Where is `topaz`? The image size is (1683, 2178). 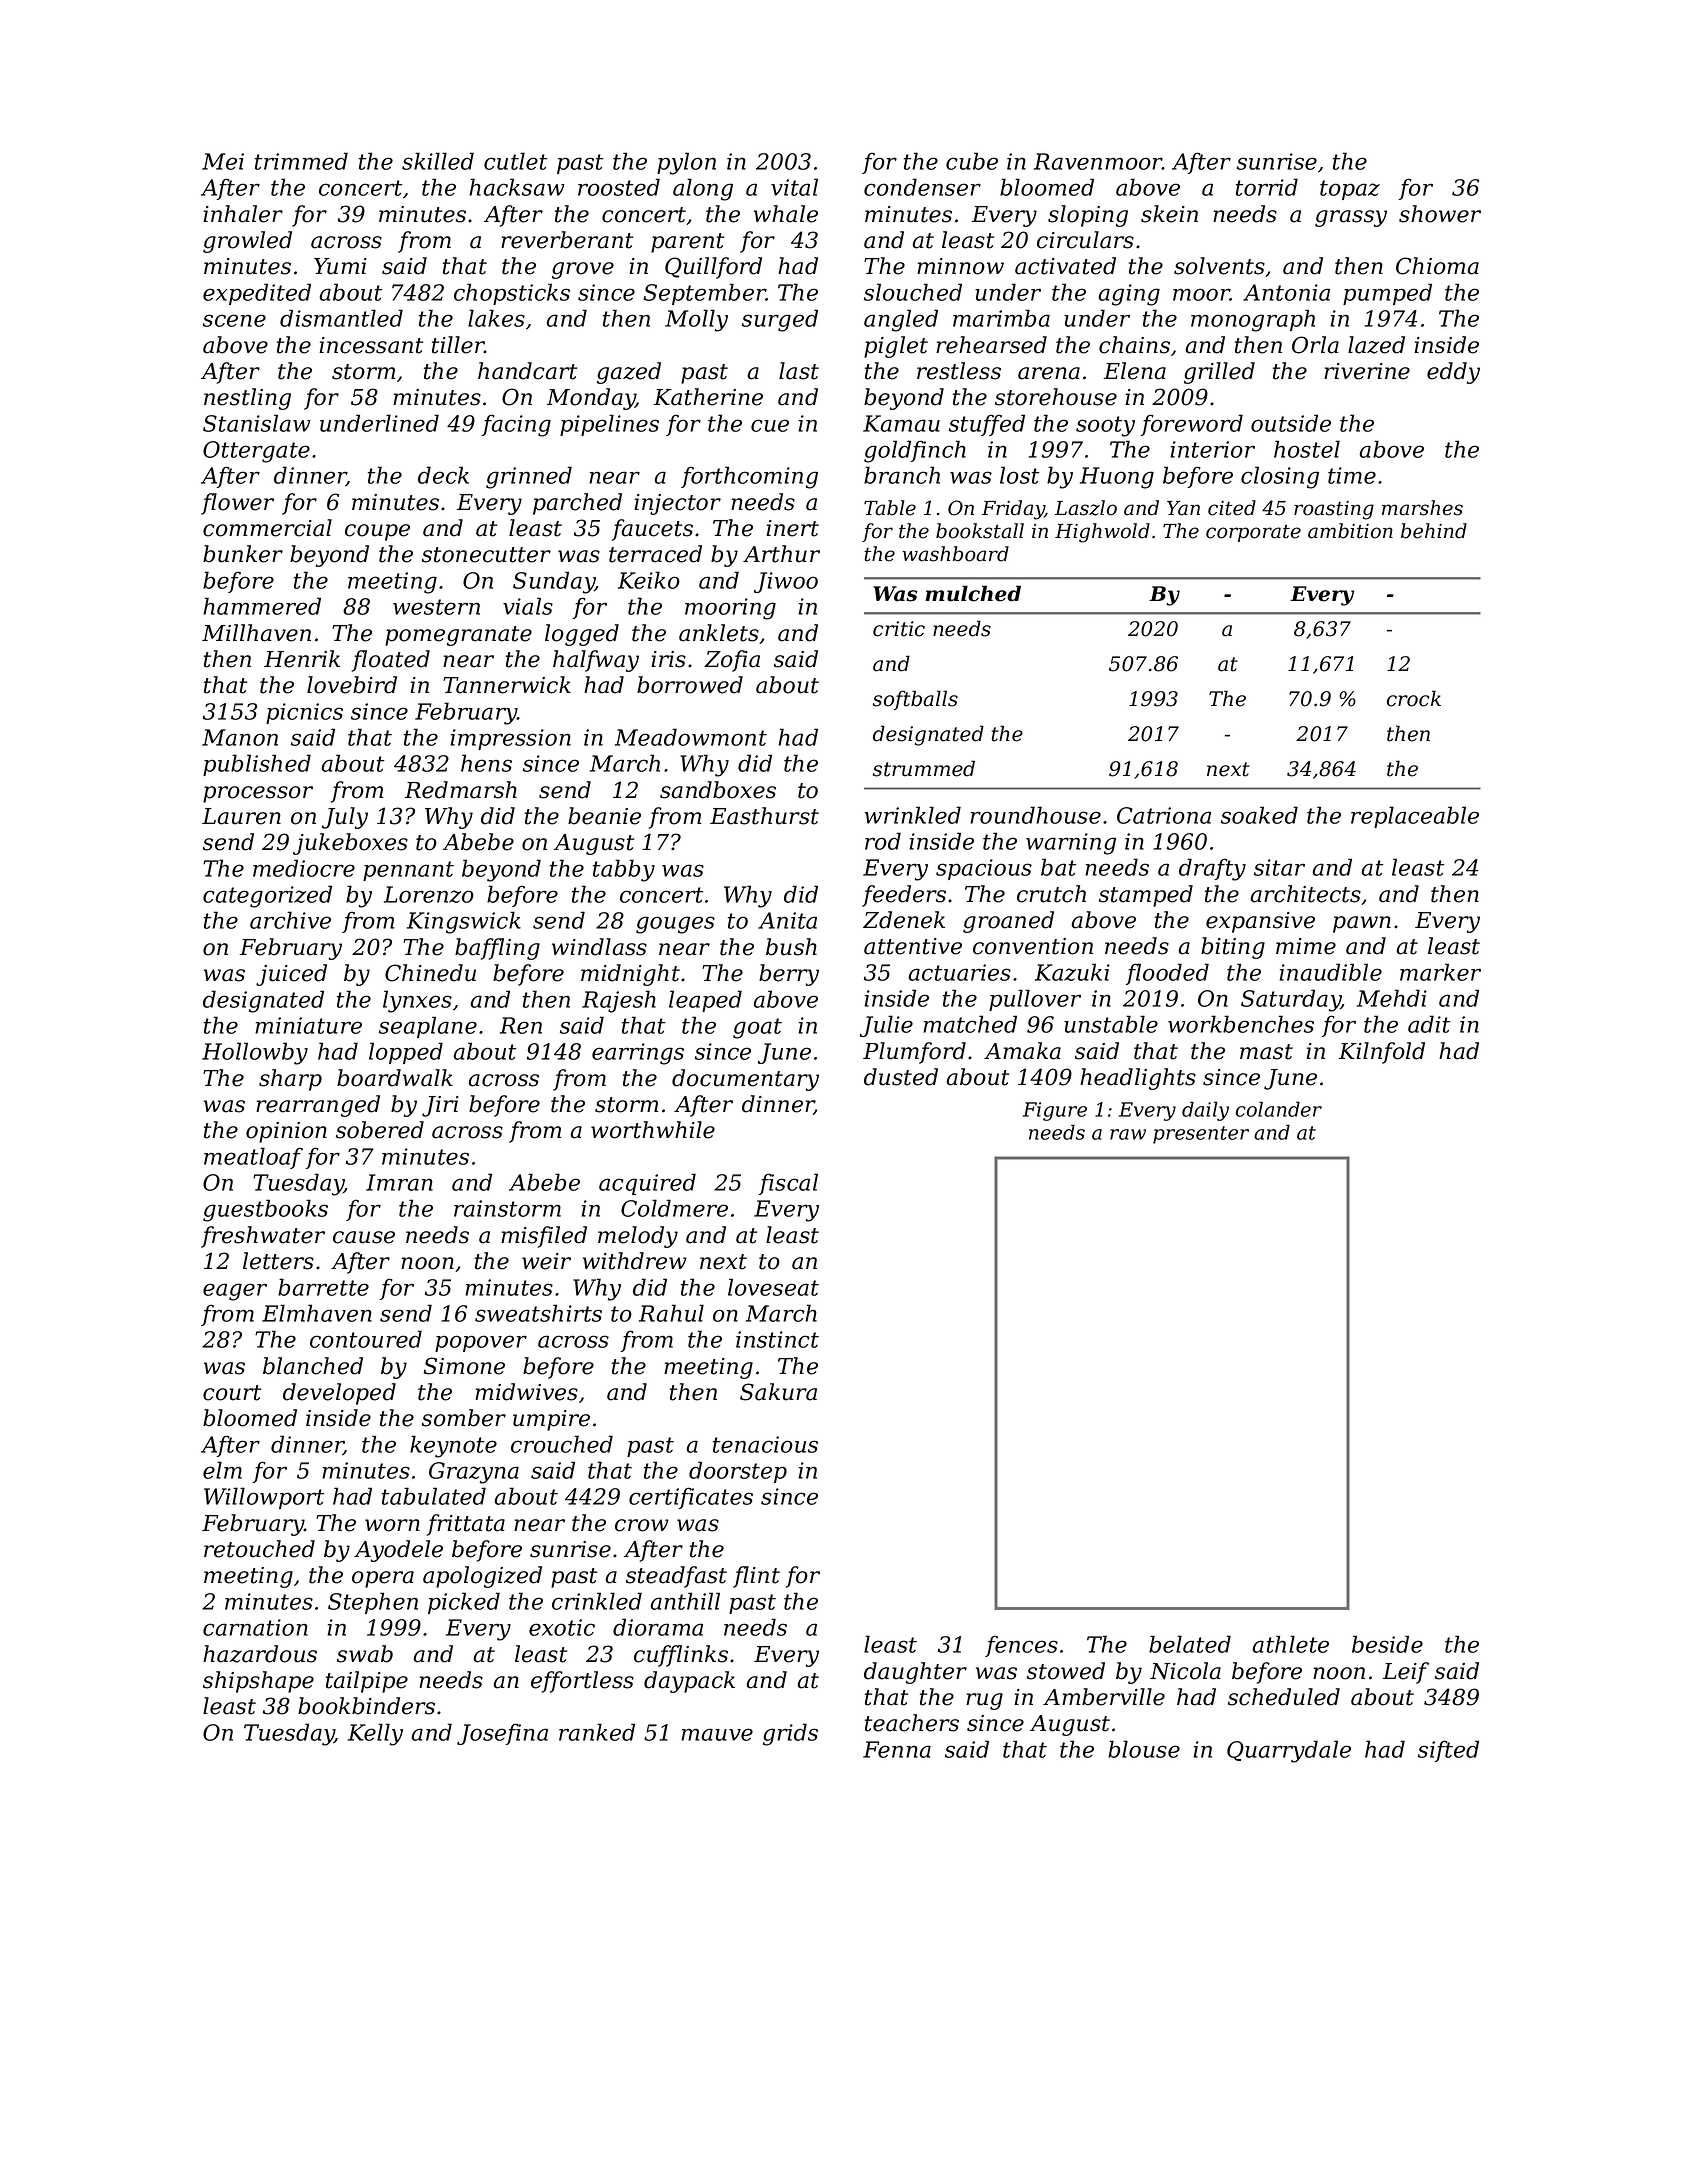
topaz is located at coordinates (1350, 190).
